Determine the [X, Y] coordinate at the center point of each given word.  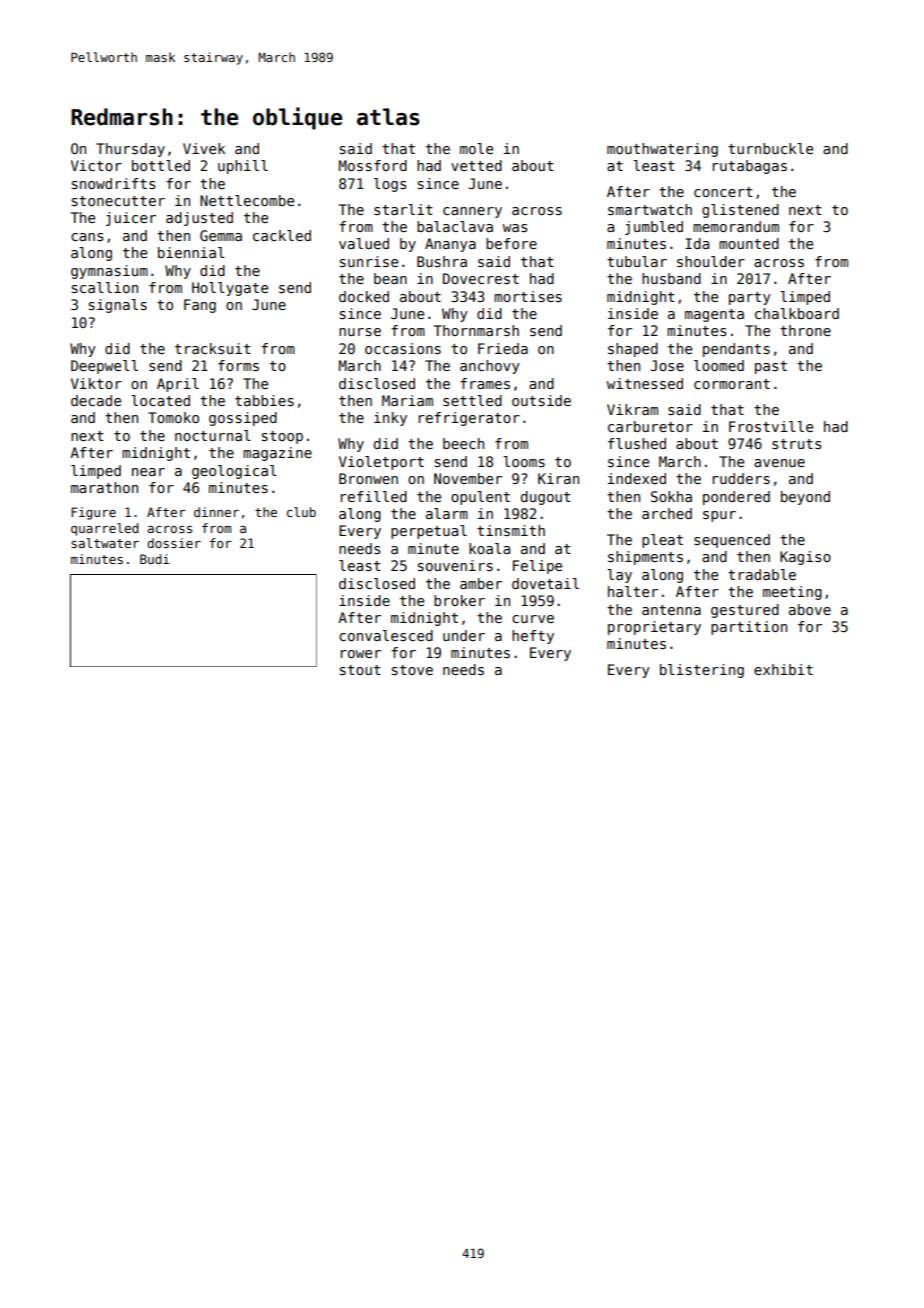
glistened [740, 211]
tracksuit [213, 348]
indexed [637, 478]
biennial [191, 252]
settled [472, 400]
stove [412, 670]
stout [360, 670]
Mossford [373, 165]
